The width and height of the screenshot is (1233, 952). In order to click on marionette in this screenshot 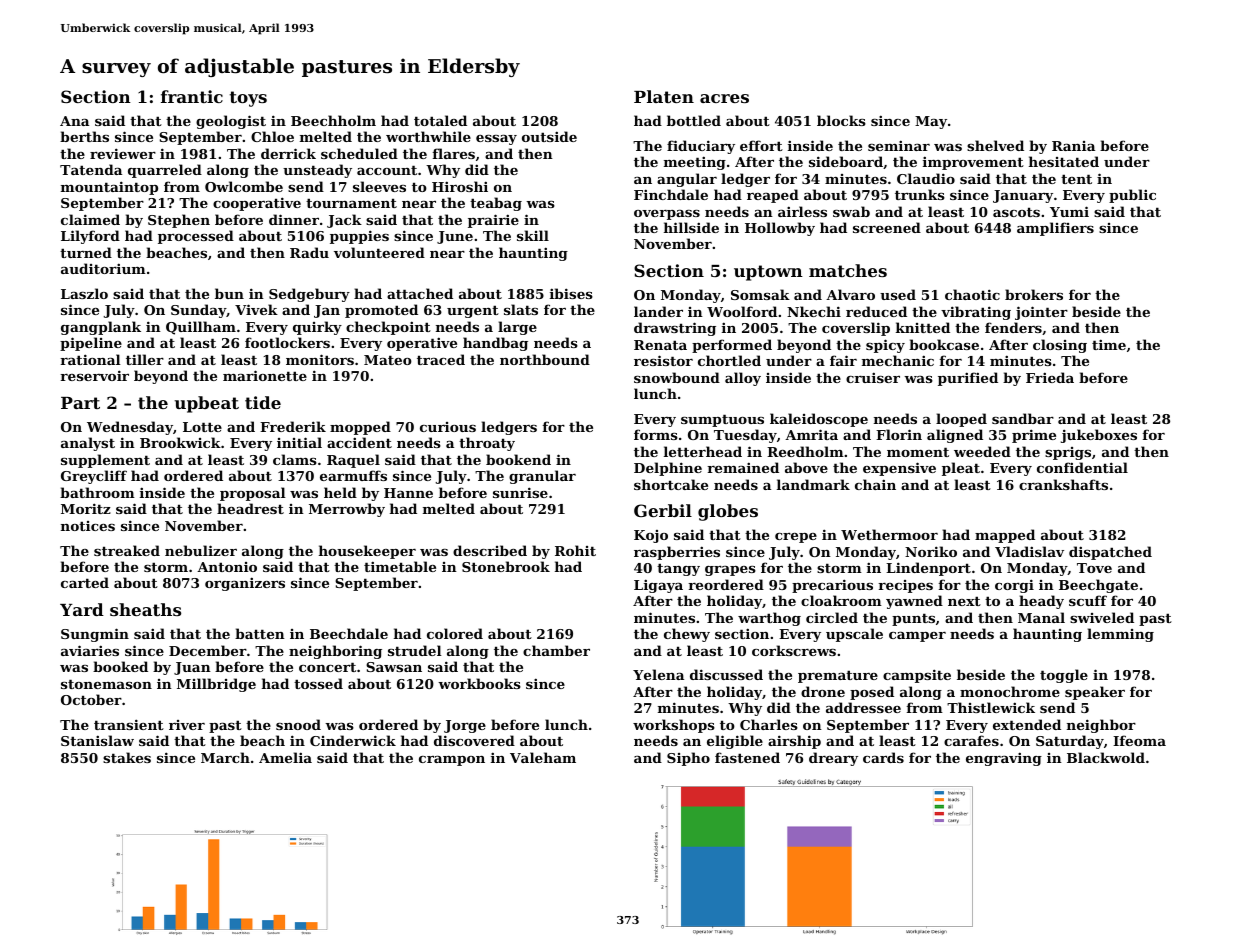, I will do `click(265, 375)`.
